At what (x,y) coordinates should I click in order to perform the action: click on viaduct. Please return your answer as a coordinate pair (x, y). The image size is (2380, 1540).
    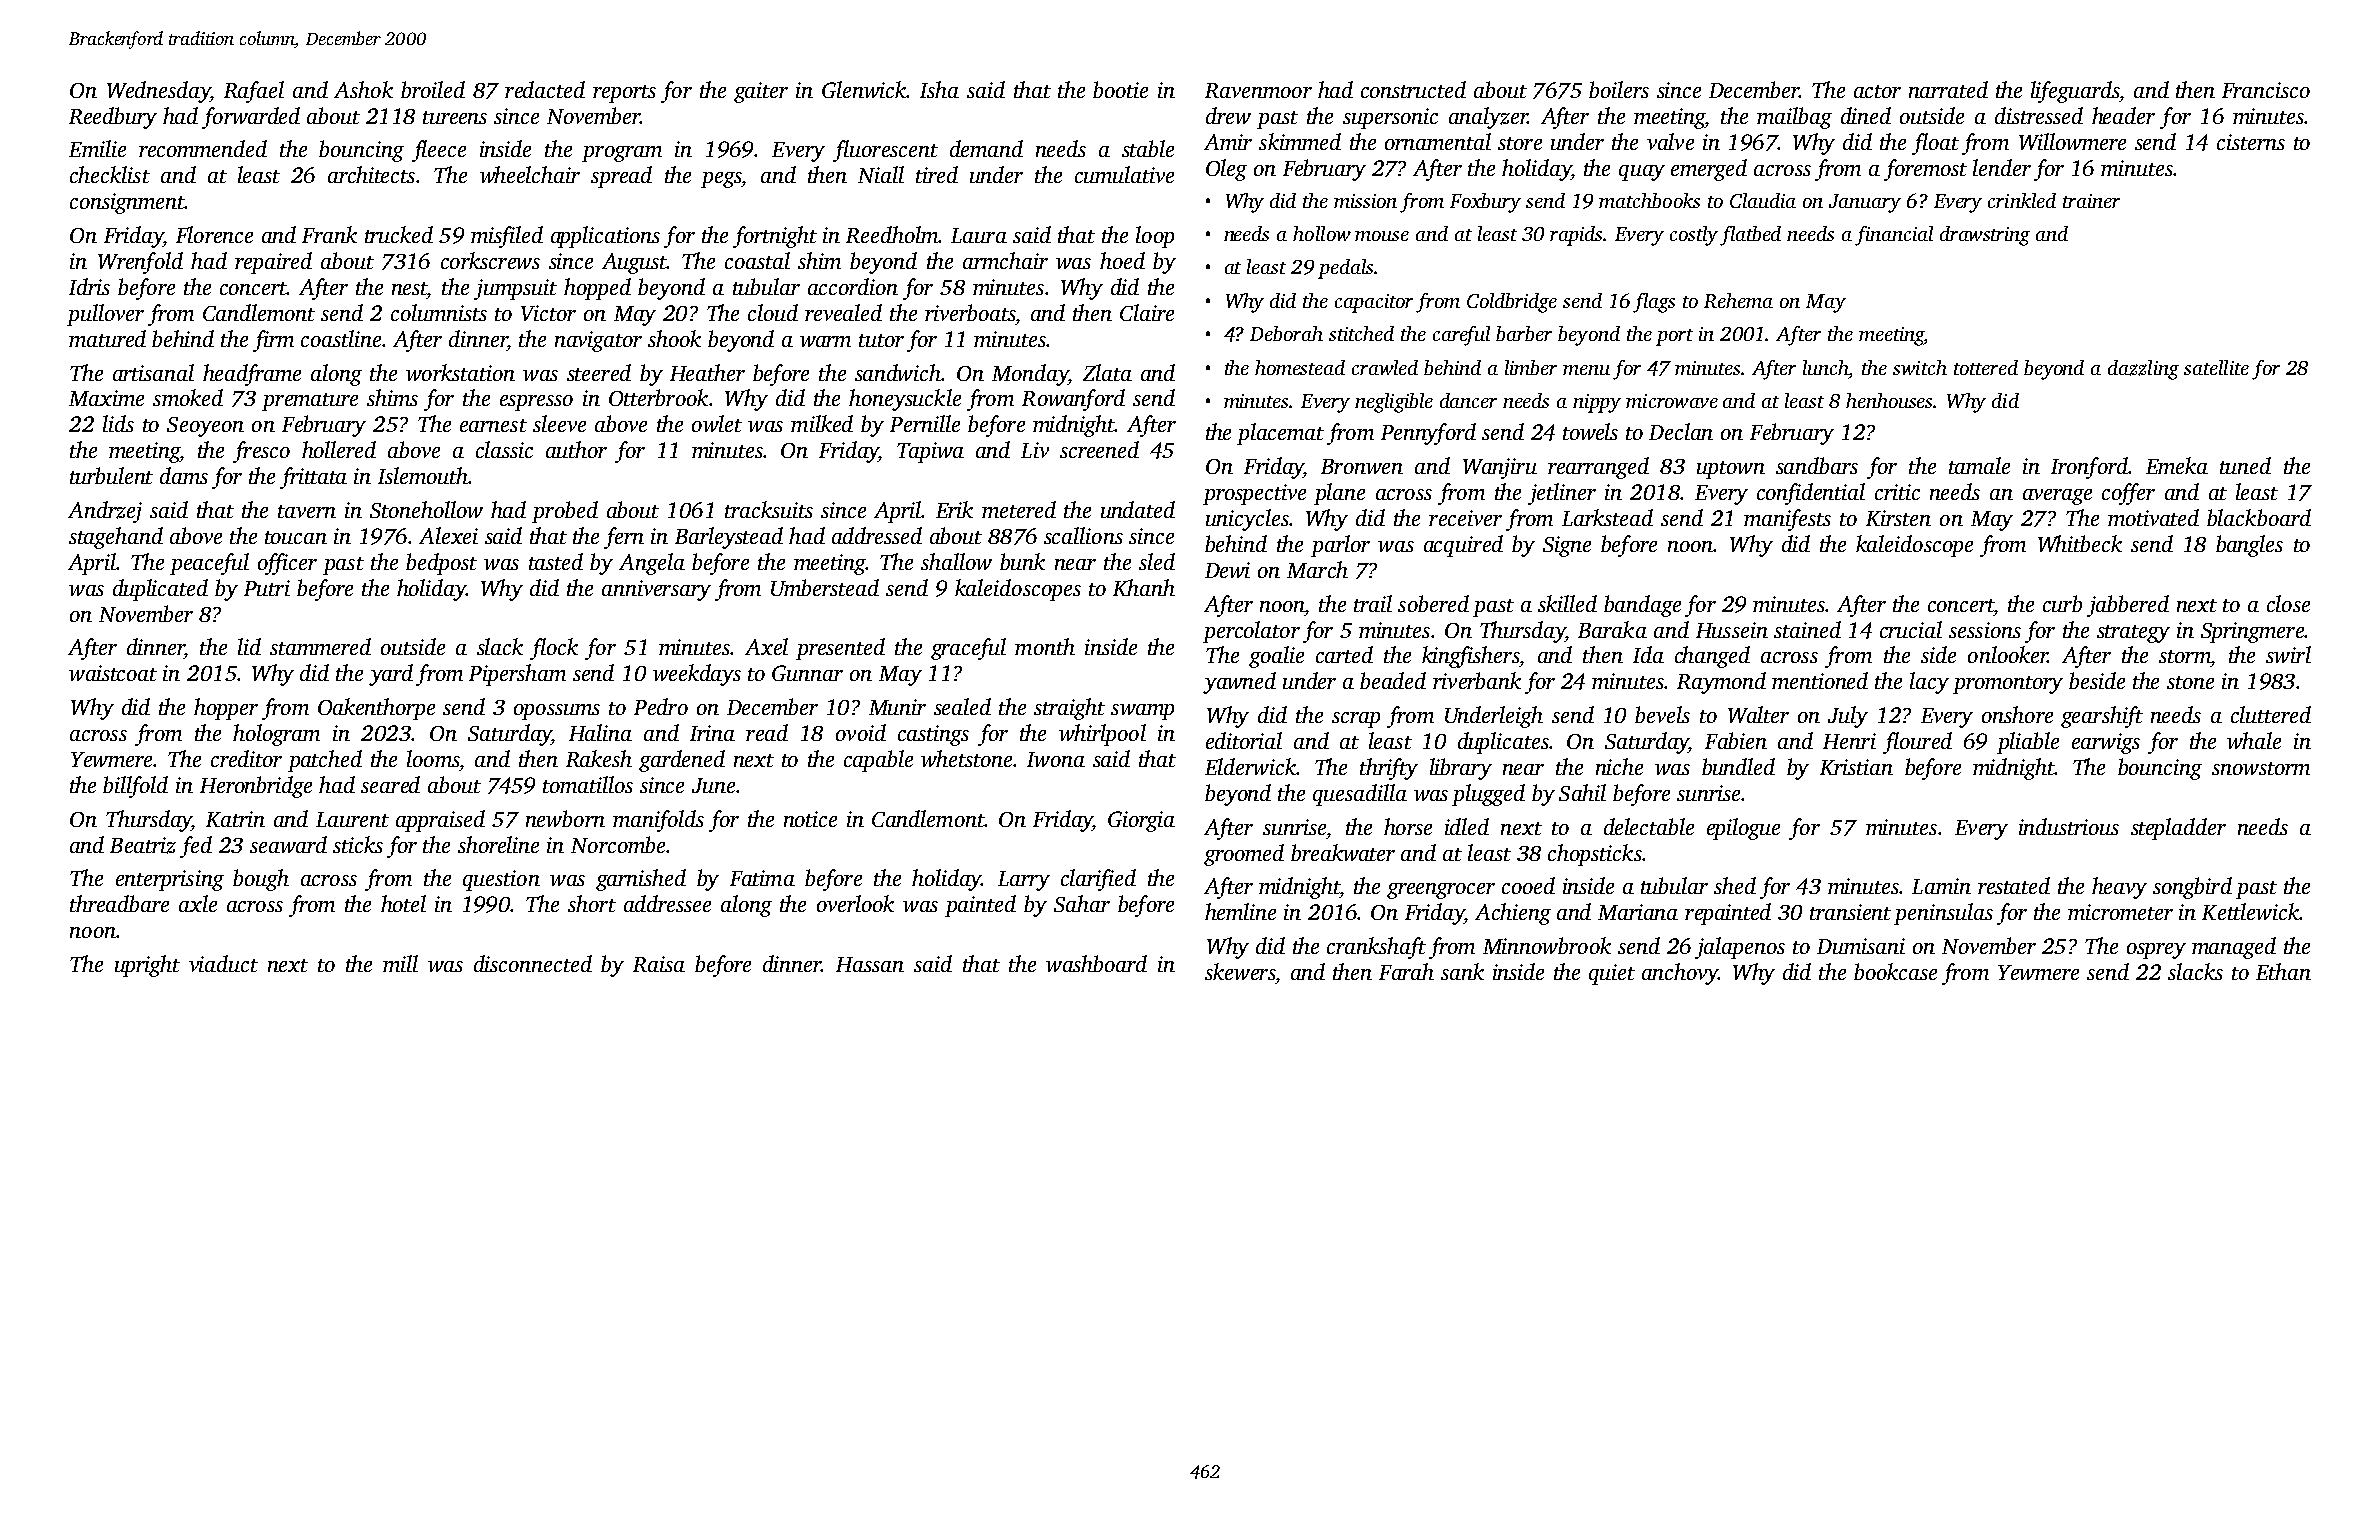
    Looking at the image, I should click on (223, 963).
